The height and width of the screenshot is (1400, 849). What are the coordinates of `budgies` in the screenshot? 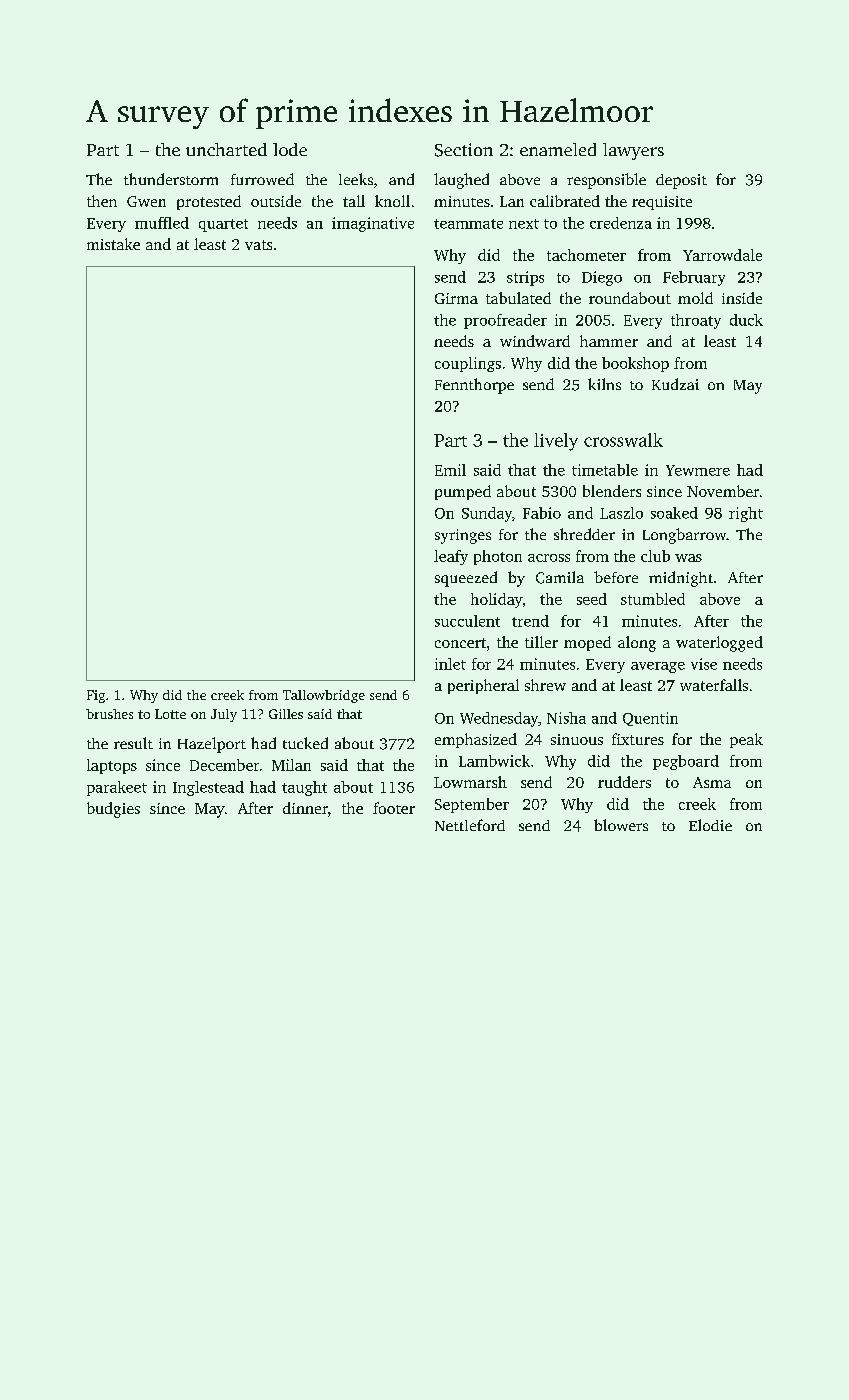 It's located at (113, 810).
